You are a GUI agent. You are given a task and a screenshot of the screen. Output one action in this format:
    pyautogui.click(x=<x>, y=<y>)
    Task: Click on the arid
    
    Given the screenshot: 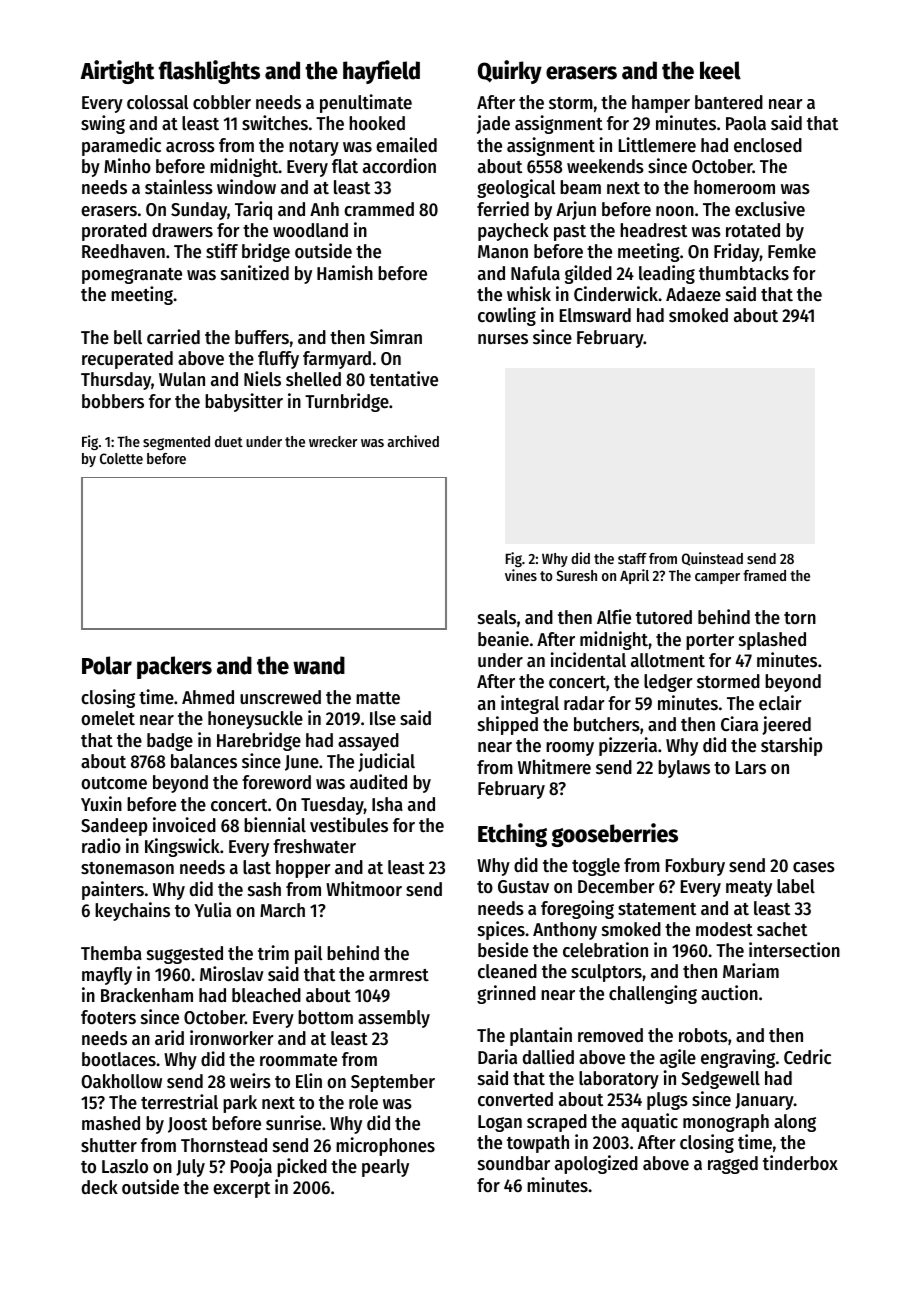 What is the action you would take?
    pyautogui.click(x=169, y=1037)
